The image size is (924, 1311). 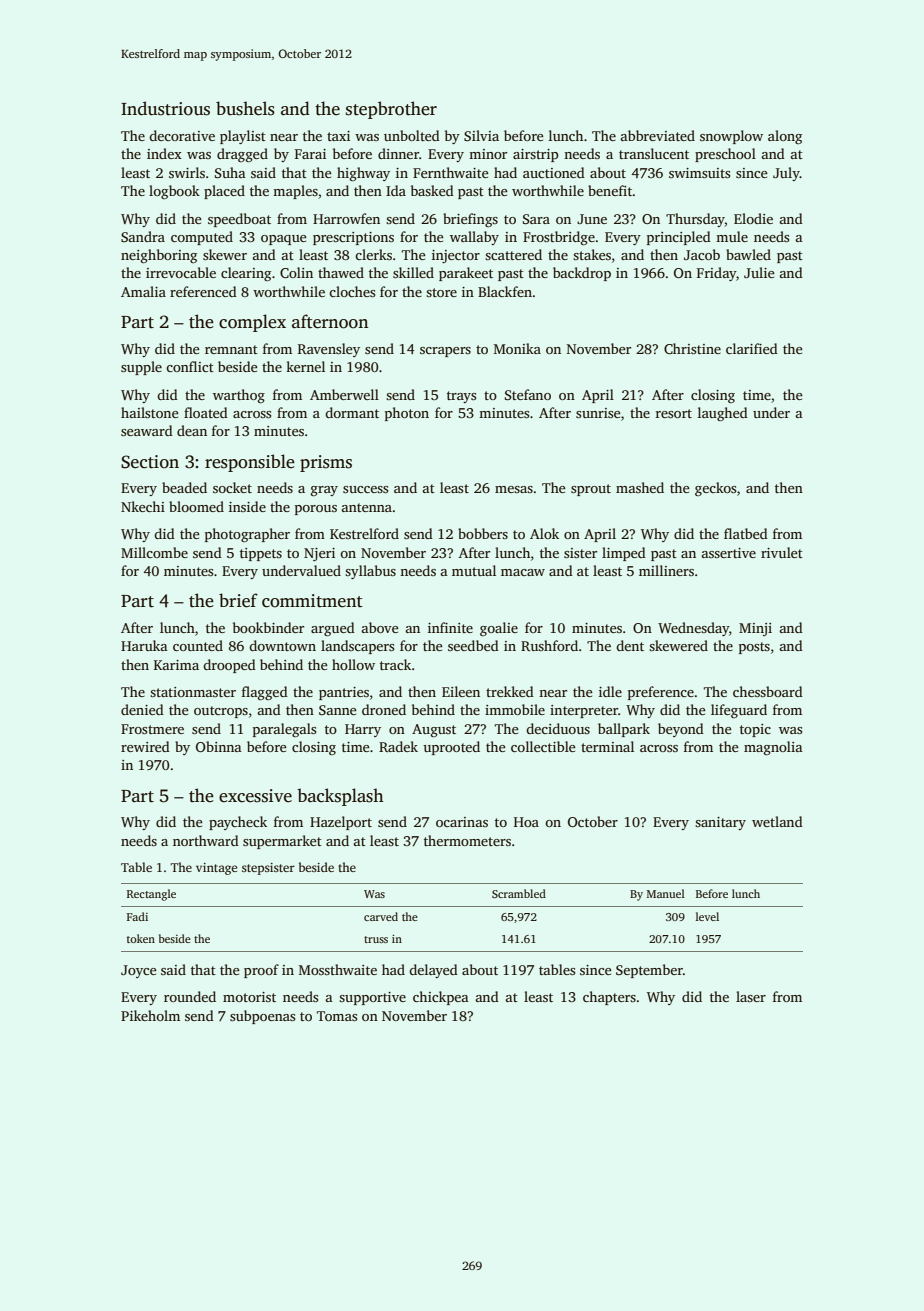 What do you see at coordinates (723, 414) in the image?
I see `laughed` at bounding box center [723, 414].
